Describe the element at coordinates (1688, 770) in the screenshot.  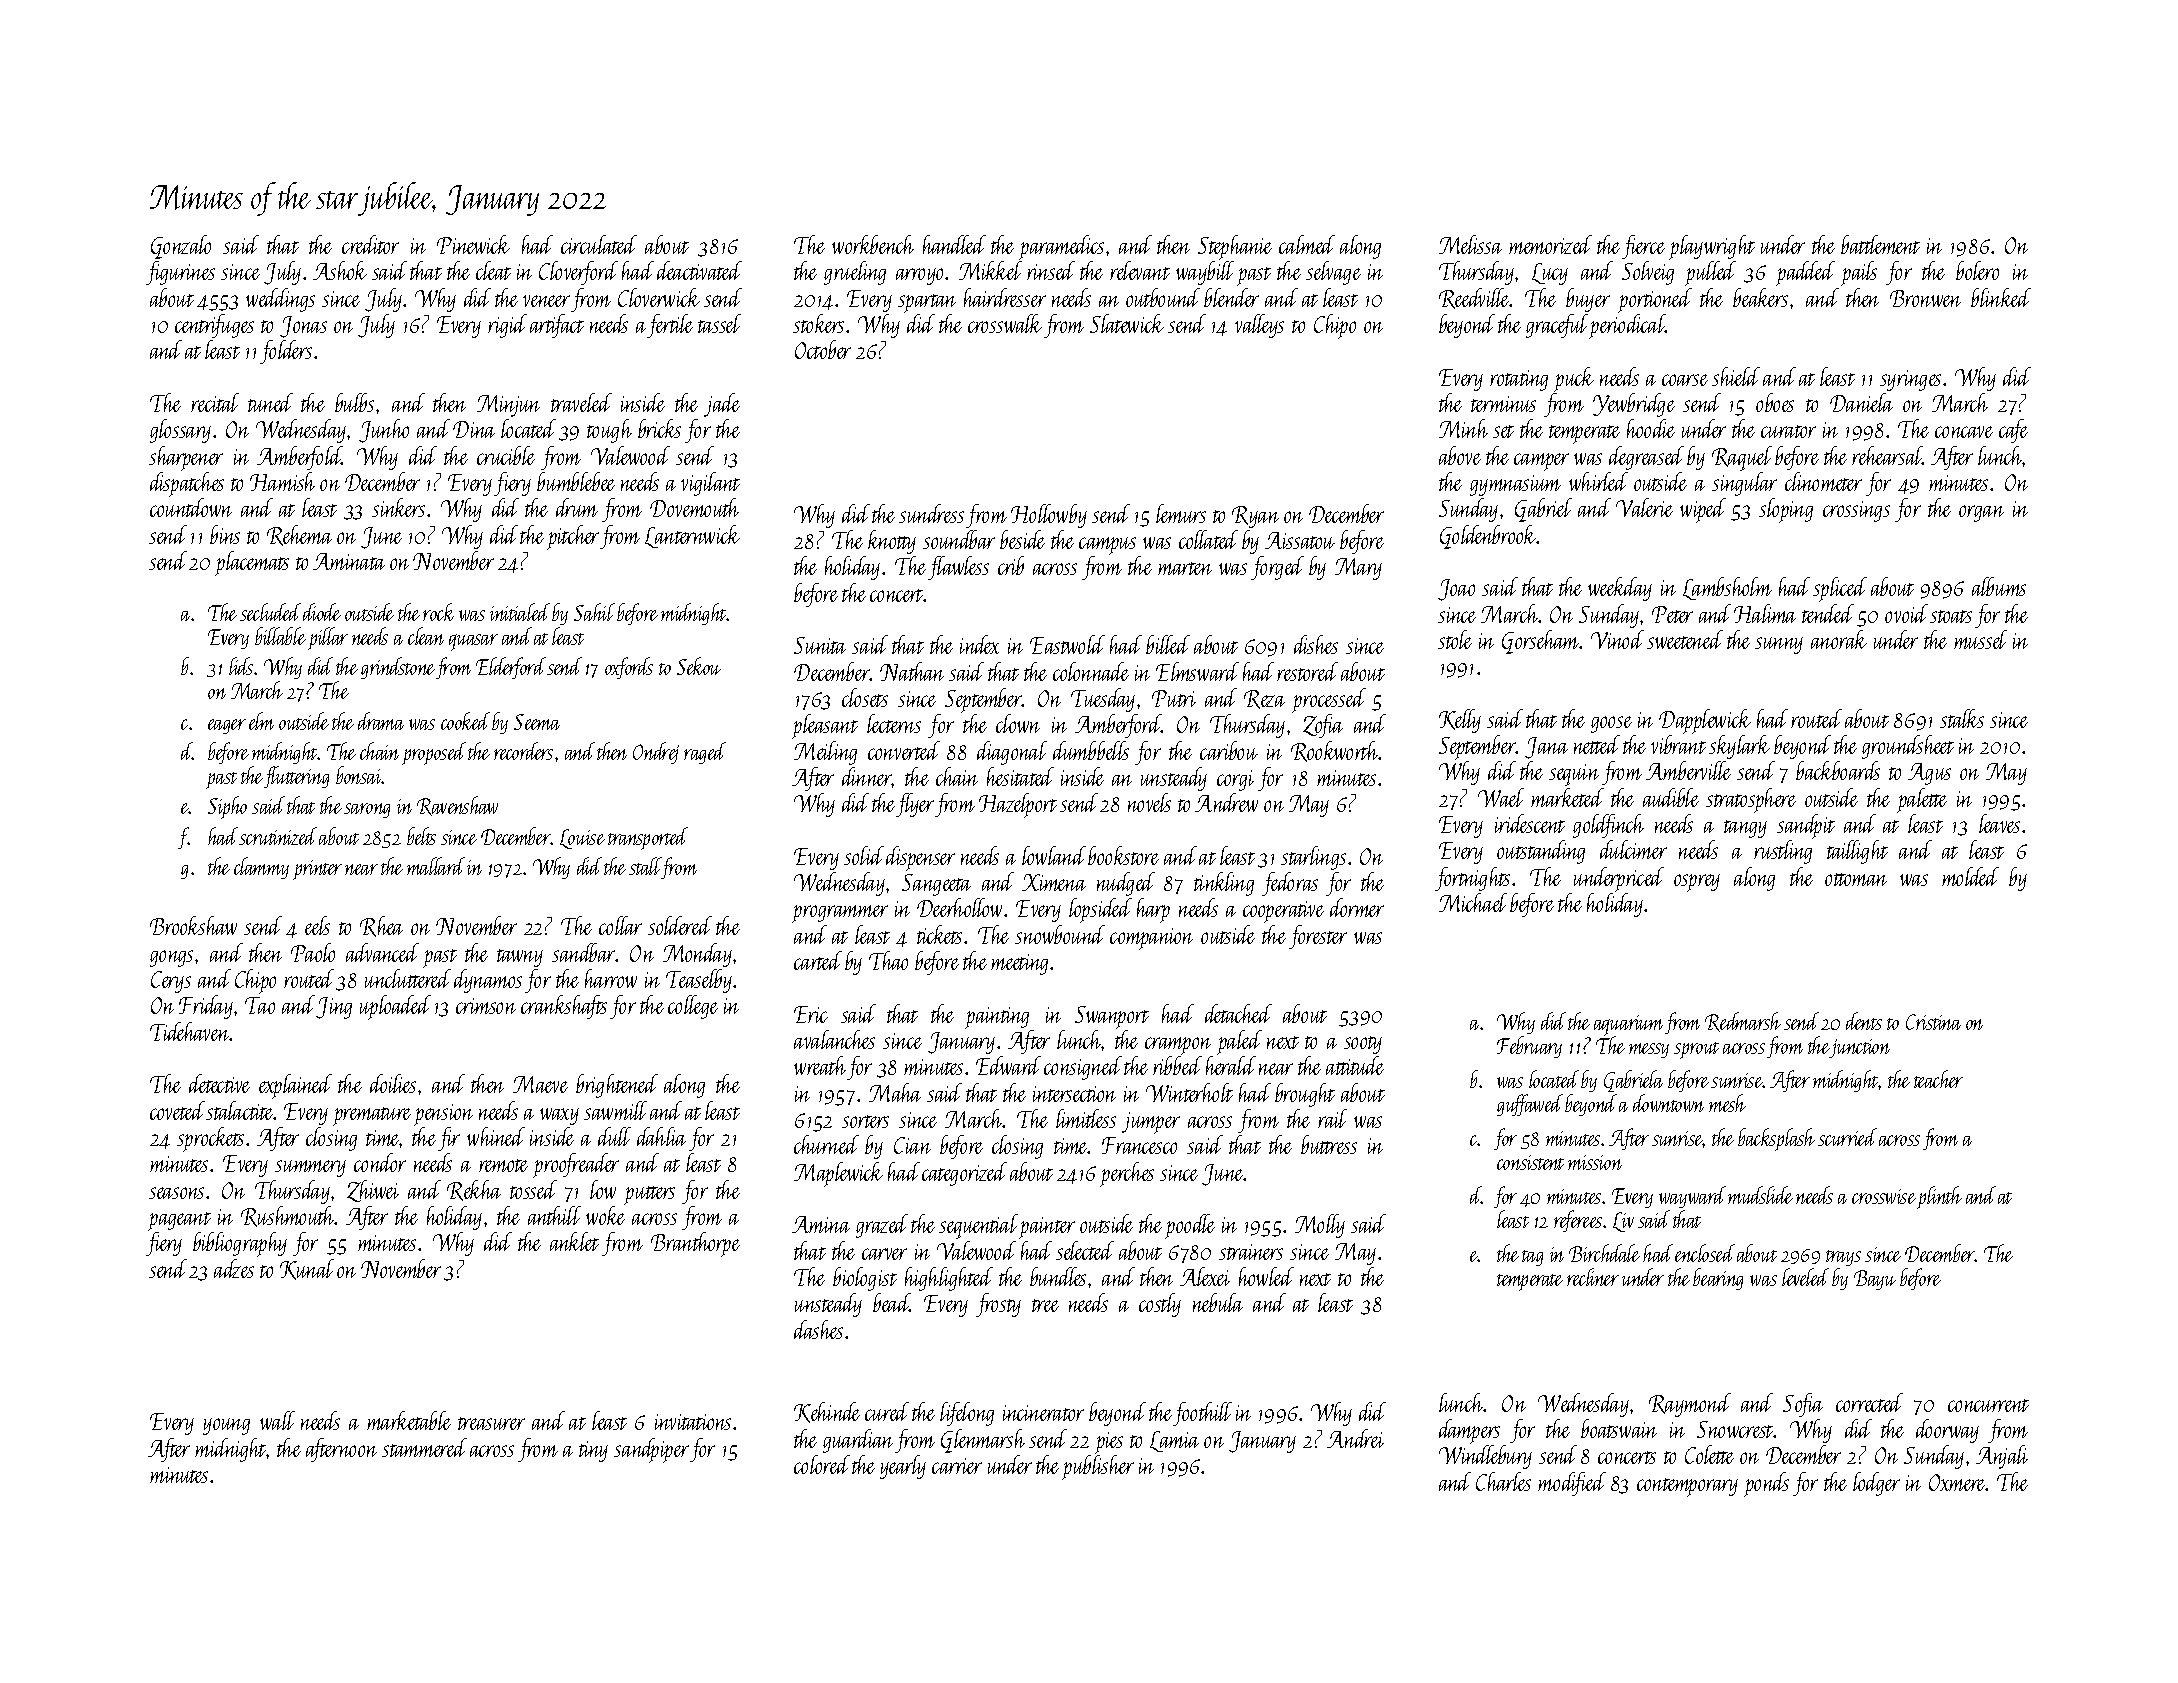
I see `Amberville` at that location.
